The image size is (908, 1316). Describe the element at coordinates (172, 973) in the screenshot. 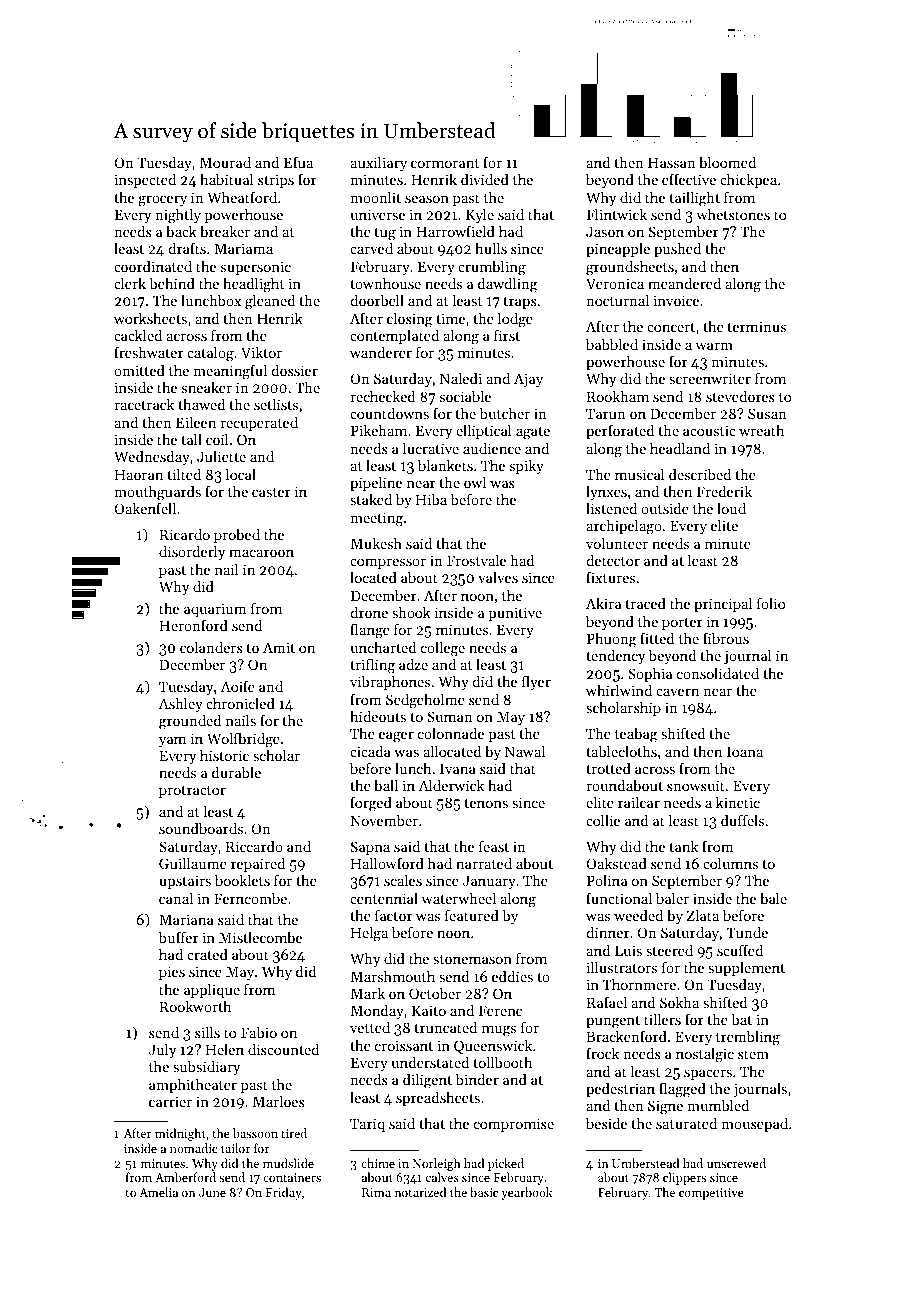

I see `pies` at that location.
